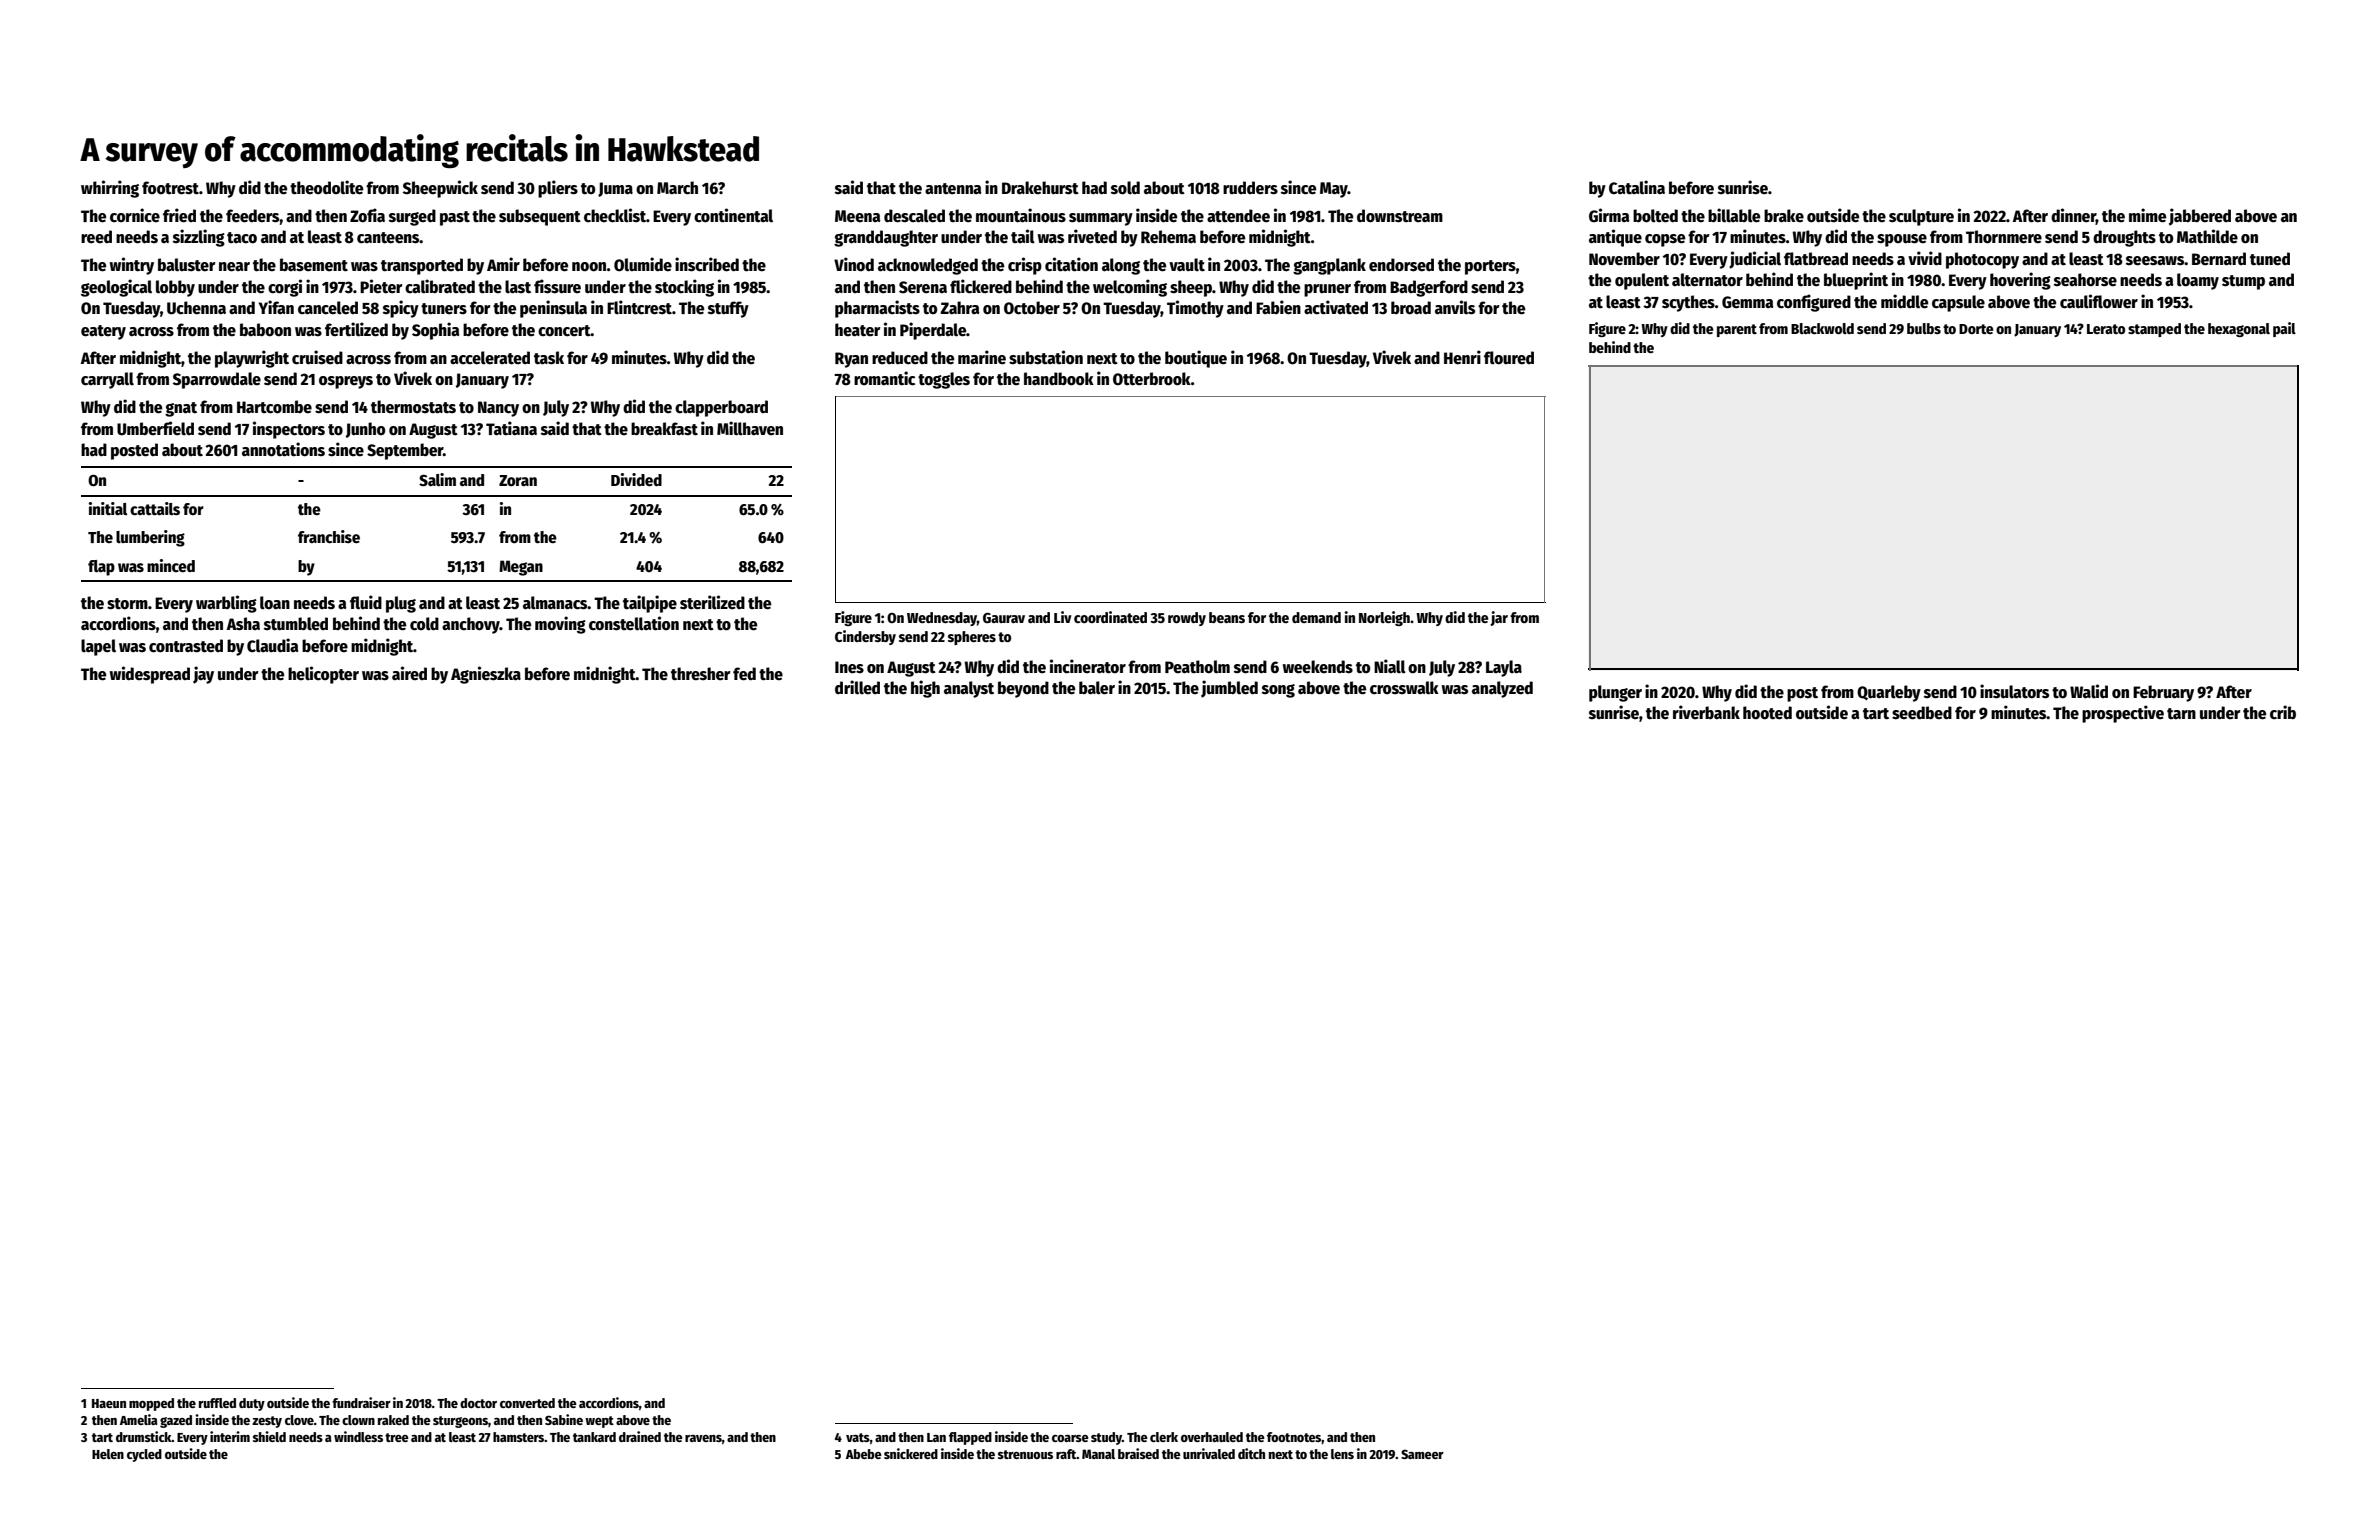 This screenshot has width=2380, height=1540. Describe the element at coordinates (273, 645) in the screenshot. I see `Claudia` at that location.
